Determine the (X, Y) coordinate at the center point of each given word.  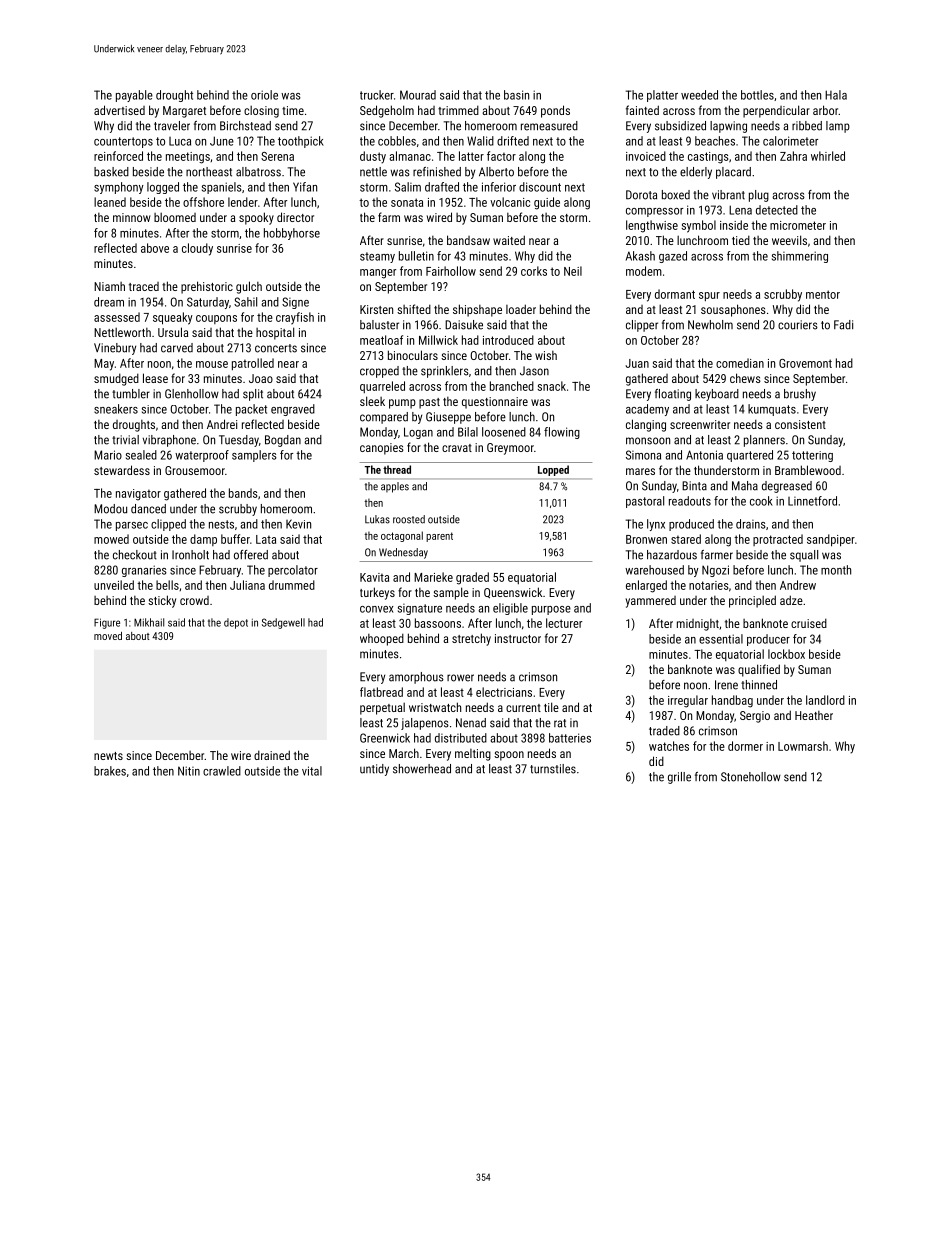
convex (377, 609)
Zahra (793, 156)
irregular (688, 701)
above (155, 248)
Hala (836, 95)
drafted (442, 187)
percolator (293, 571)
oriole (264, 95)
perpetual (382, 709)
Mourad (418, 95)
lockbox (786, 654)
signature (420, 609)
